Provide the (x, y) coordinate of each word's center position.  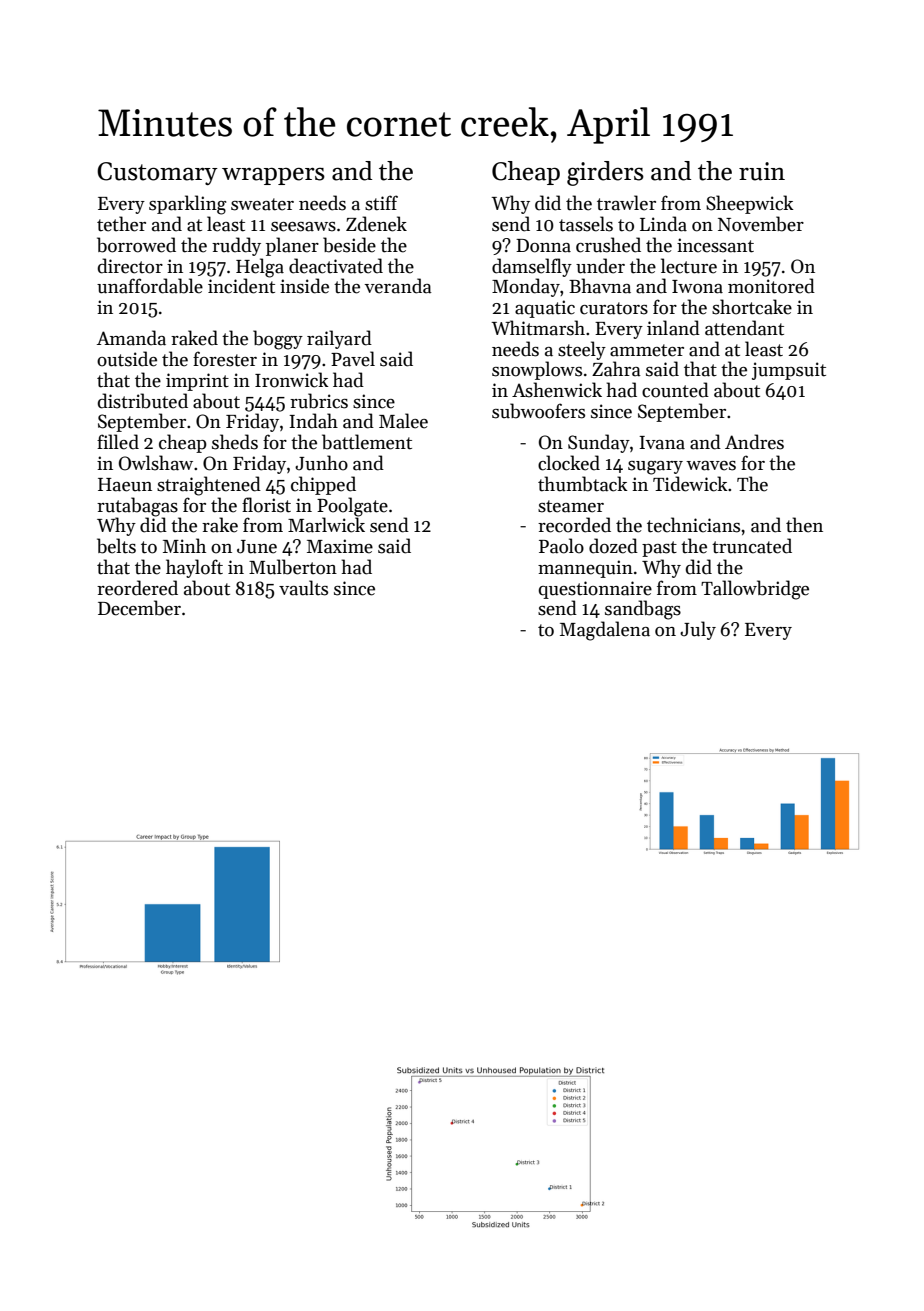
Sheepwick (750, 204)
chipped (323, 485)
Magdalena (605, 631)
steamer (571, 506)
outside (127, 359)
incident (241, 286)
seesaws (303, 227)
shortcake (752, 307)
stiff (381, 203)
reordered (137, 588)
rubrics (319, 401)
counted (675, 390)
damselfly (532, 267)
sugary (655, 468)
